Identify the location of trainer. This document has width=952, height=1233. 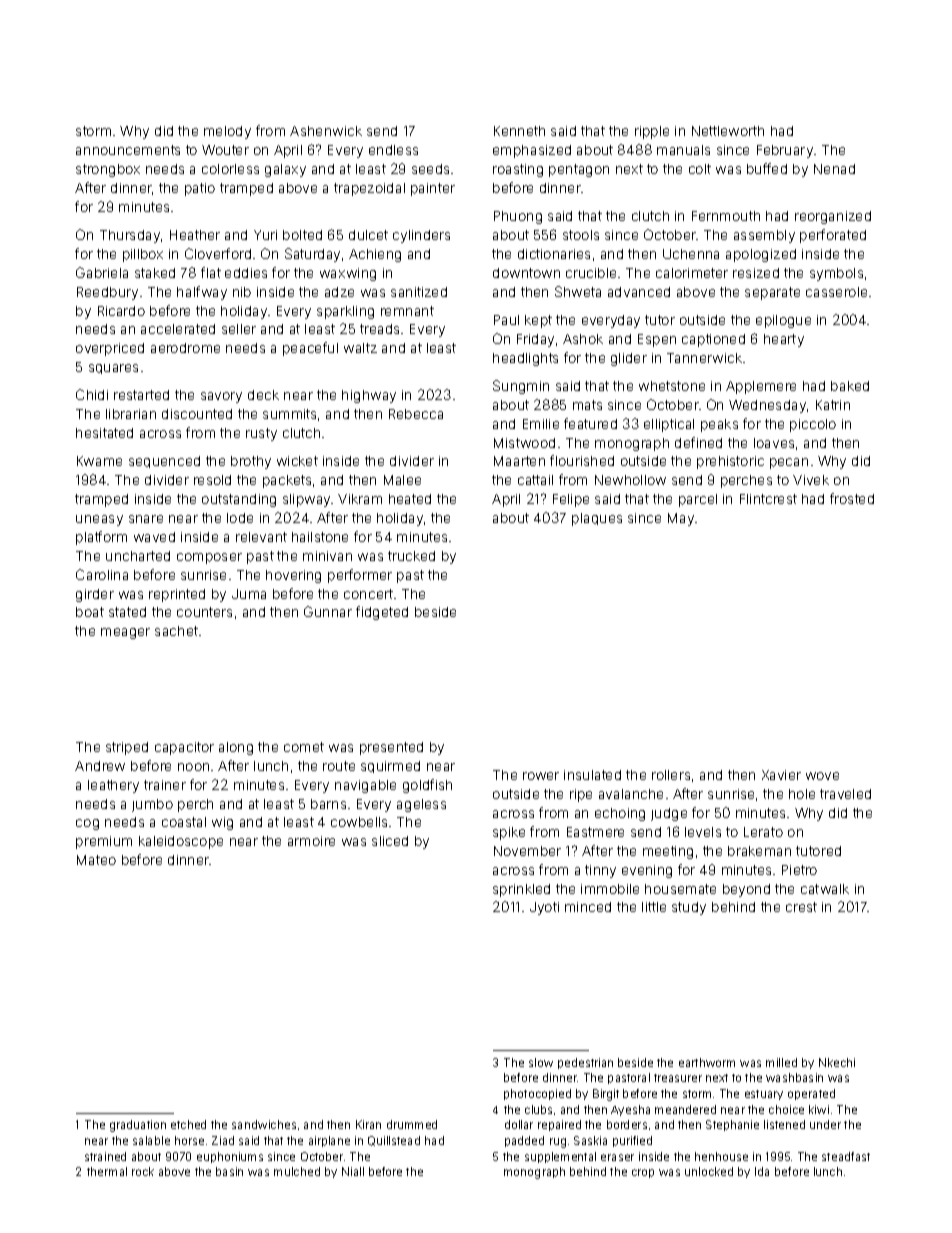
(165, 785).
